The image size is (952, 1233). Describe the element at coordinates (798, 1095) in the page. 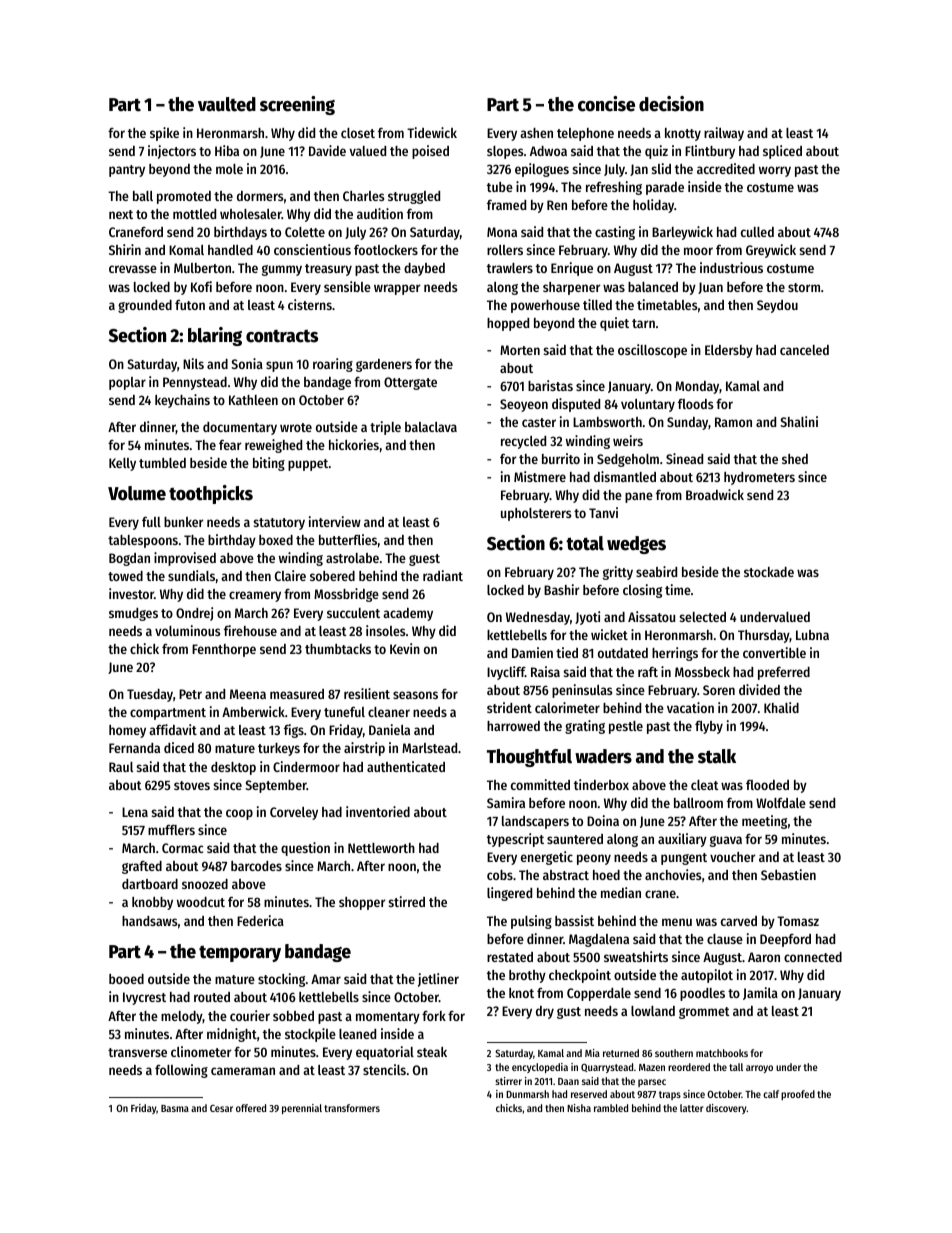

I see `proofed` at that location.
